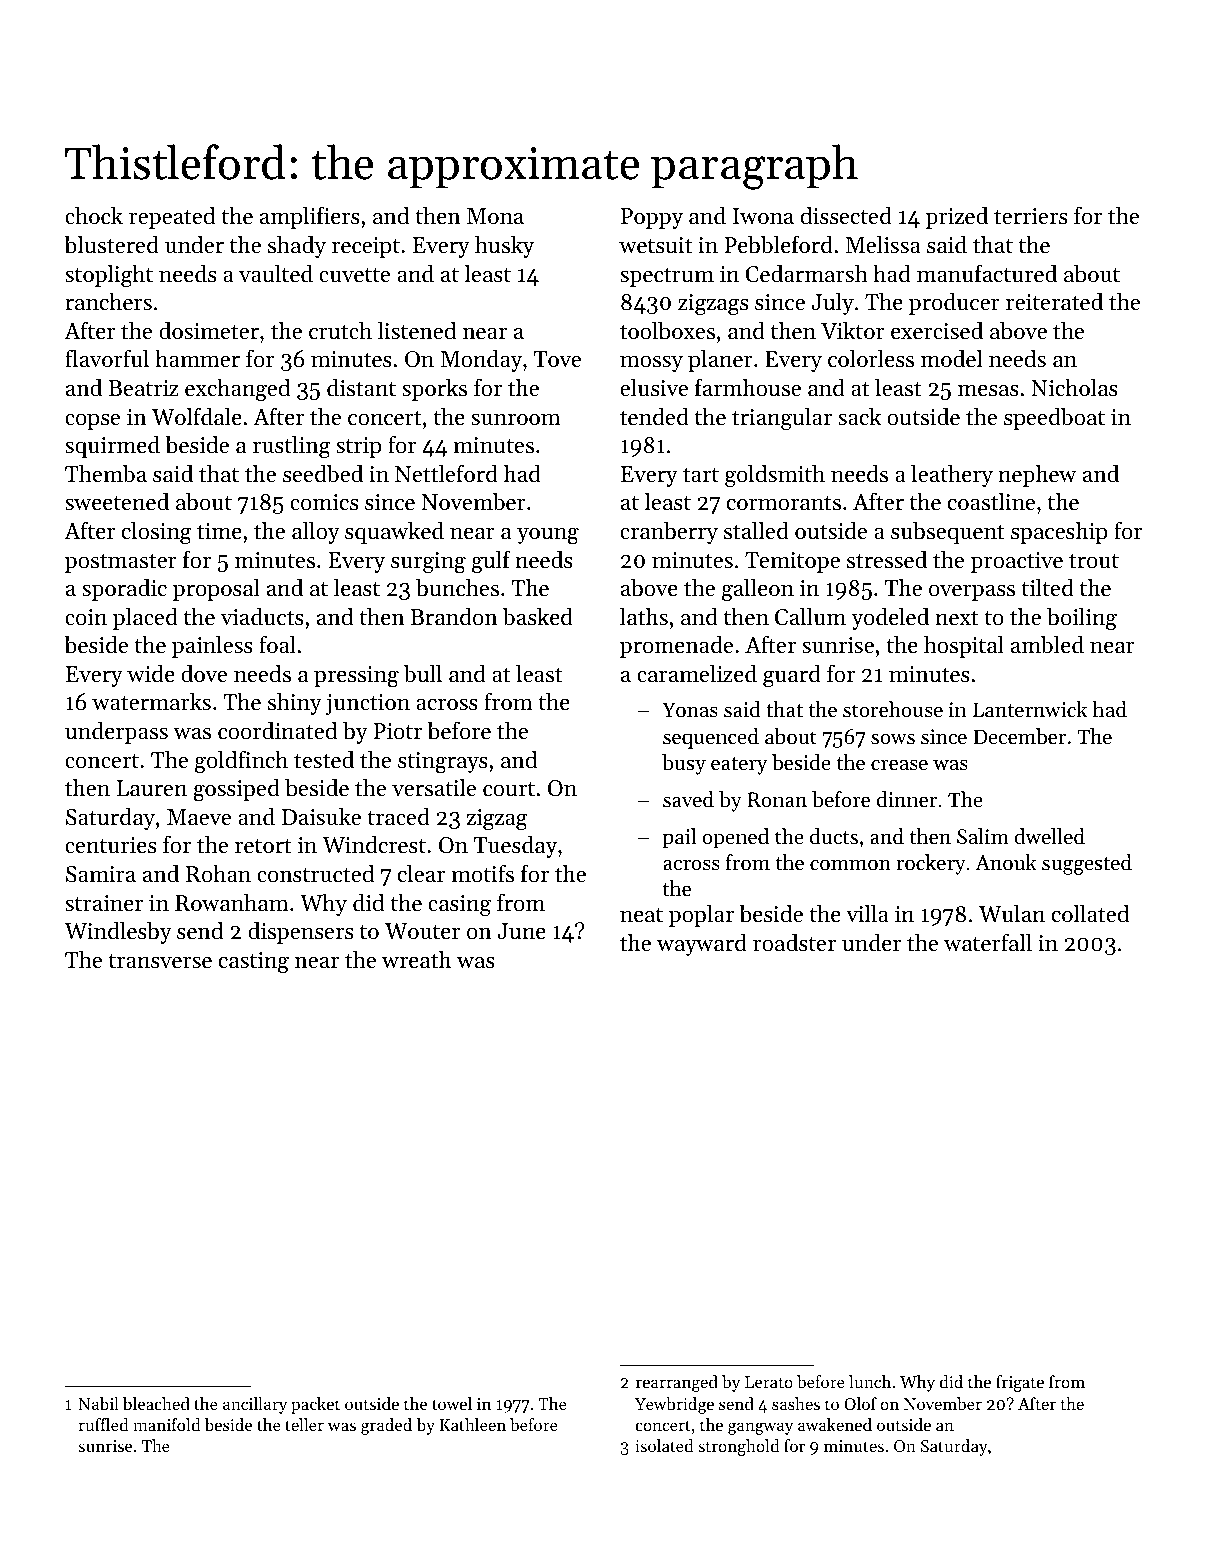 The height and width of the page is (1563, 1208). Describe the element at coordinates (1019, 736) in the page. I see `December` at that location.
